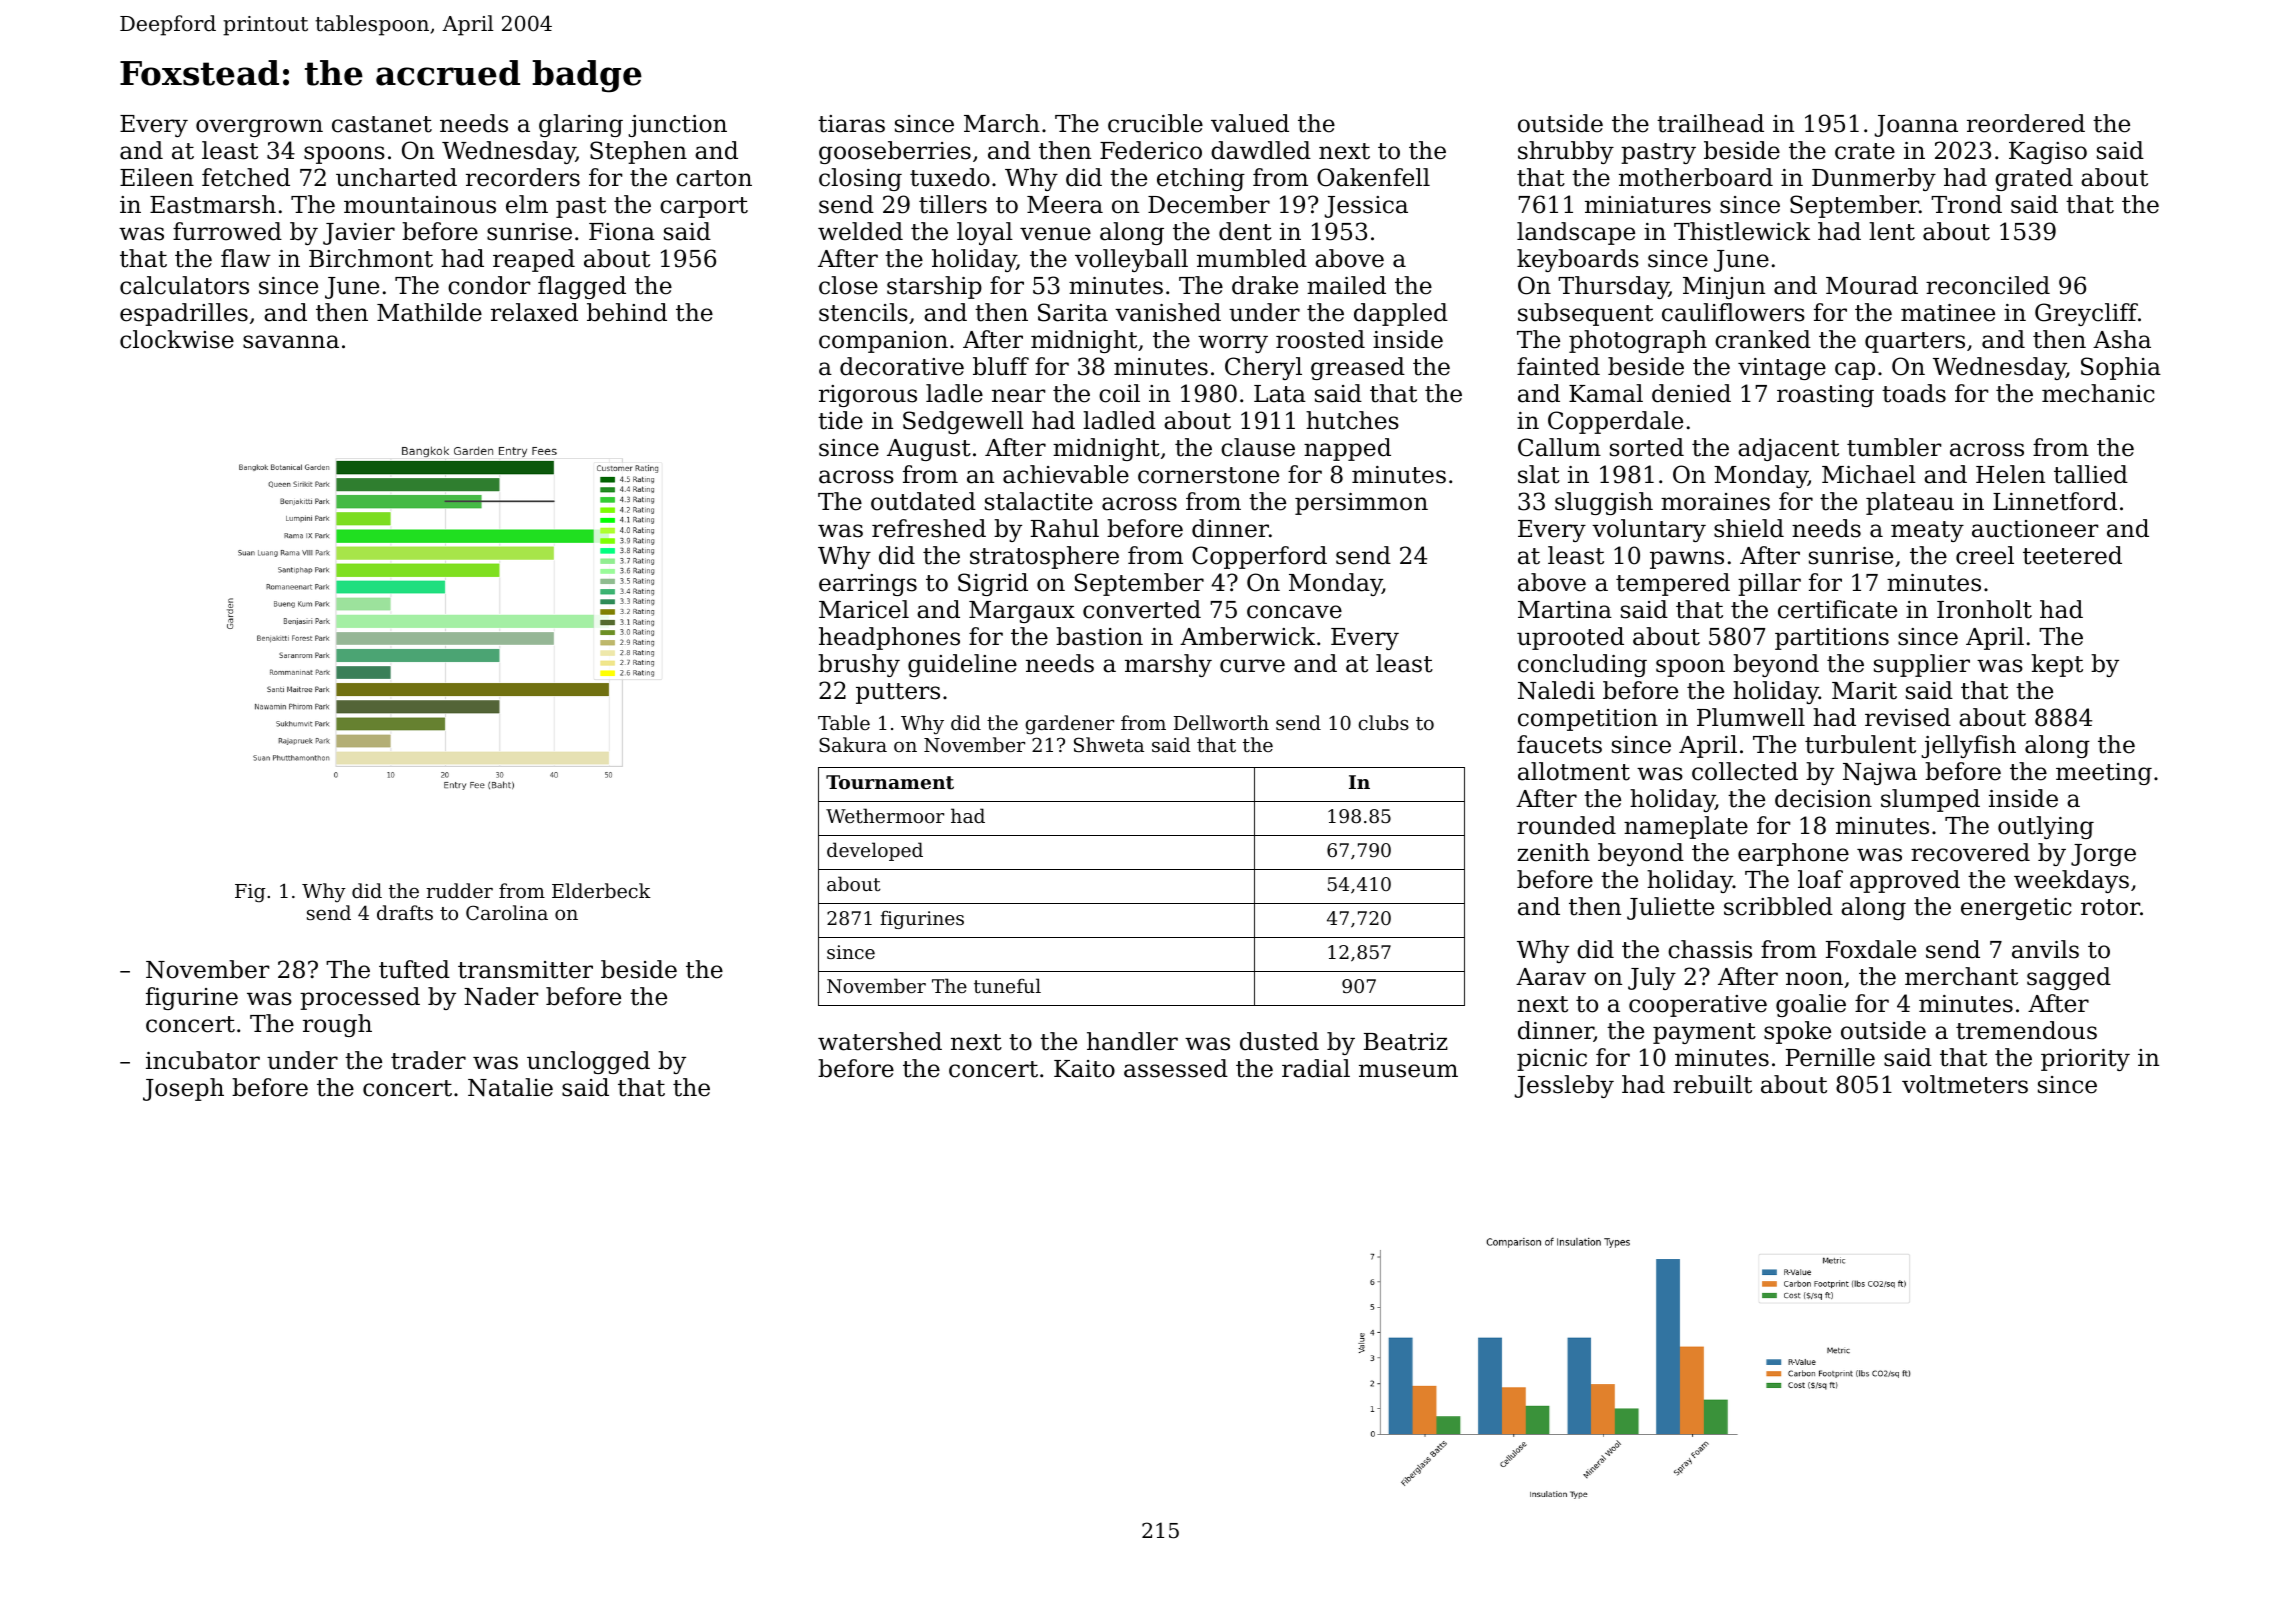 This document has width=2282, height=1614. I want to click on quarters, so click(1915, 342).
